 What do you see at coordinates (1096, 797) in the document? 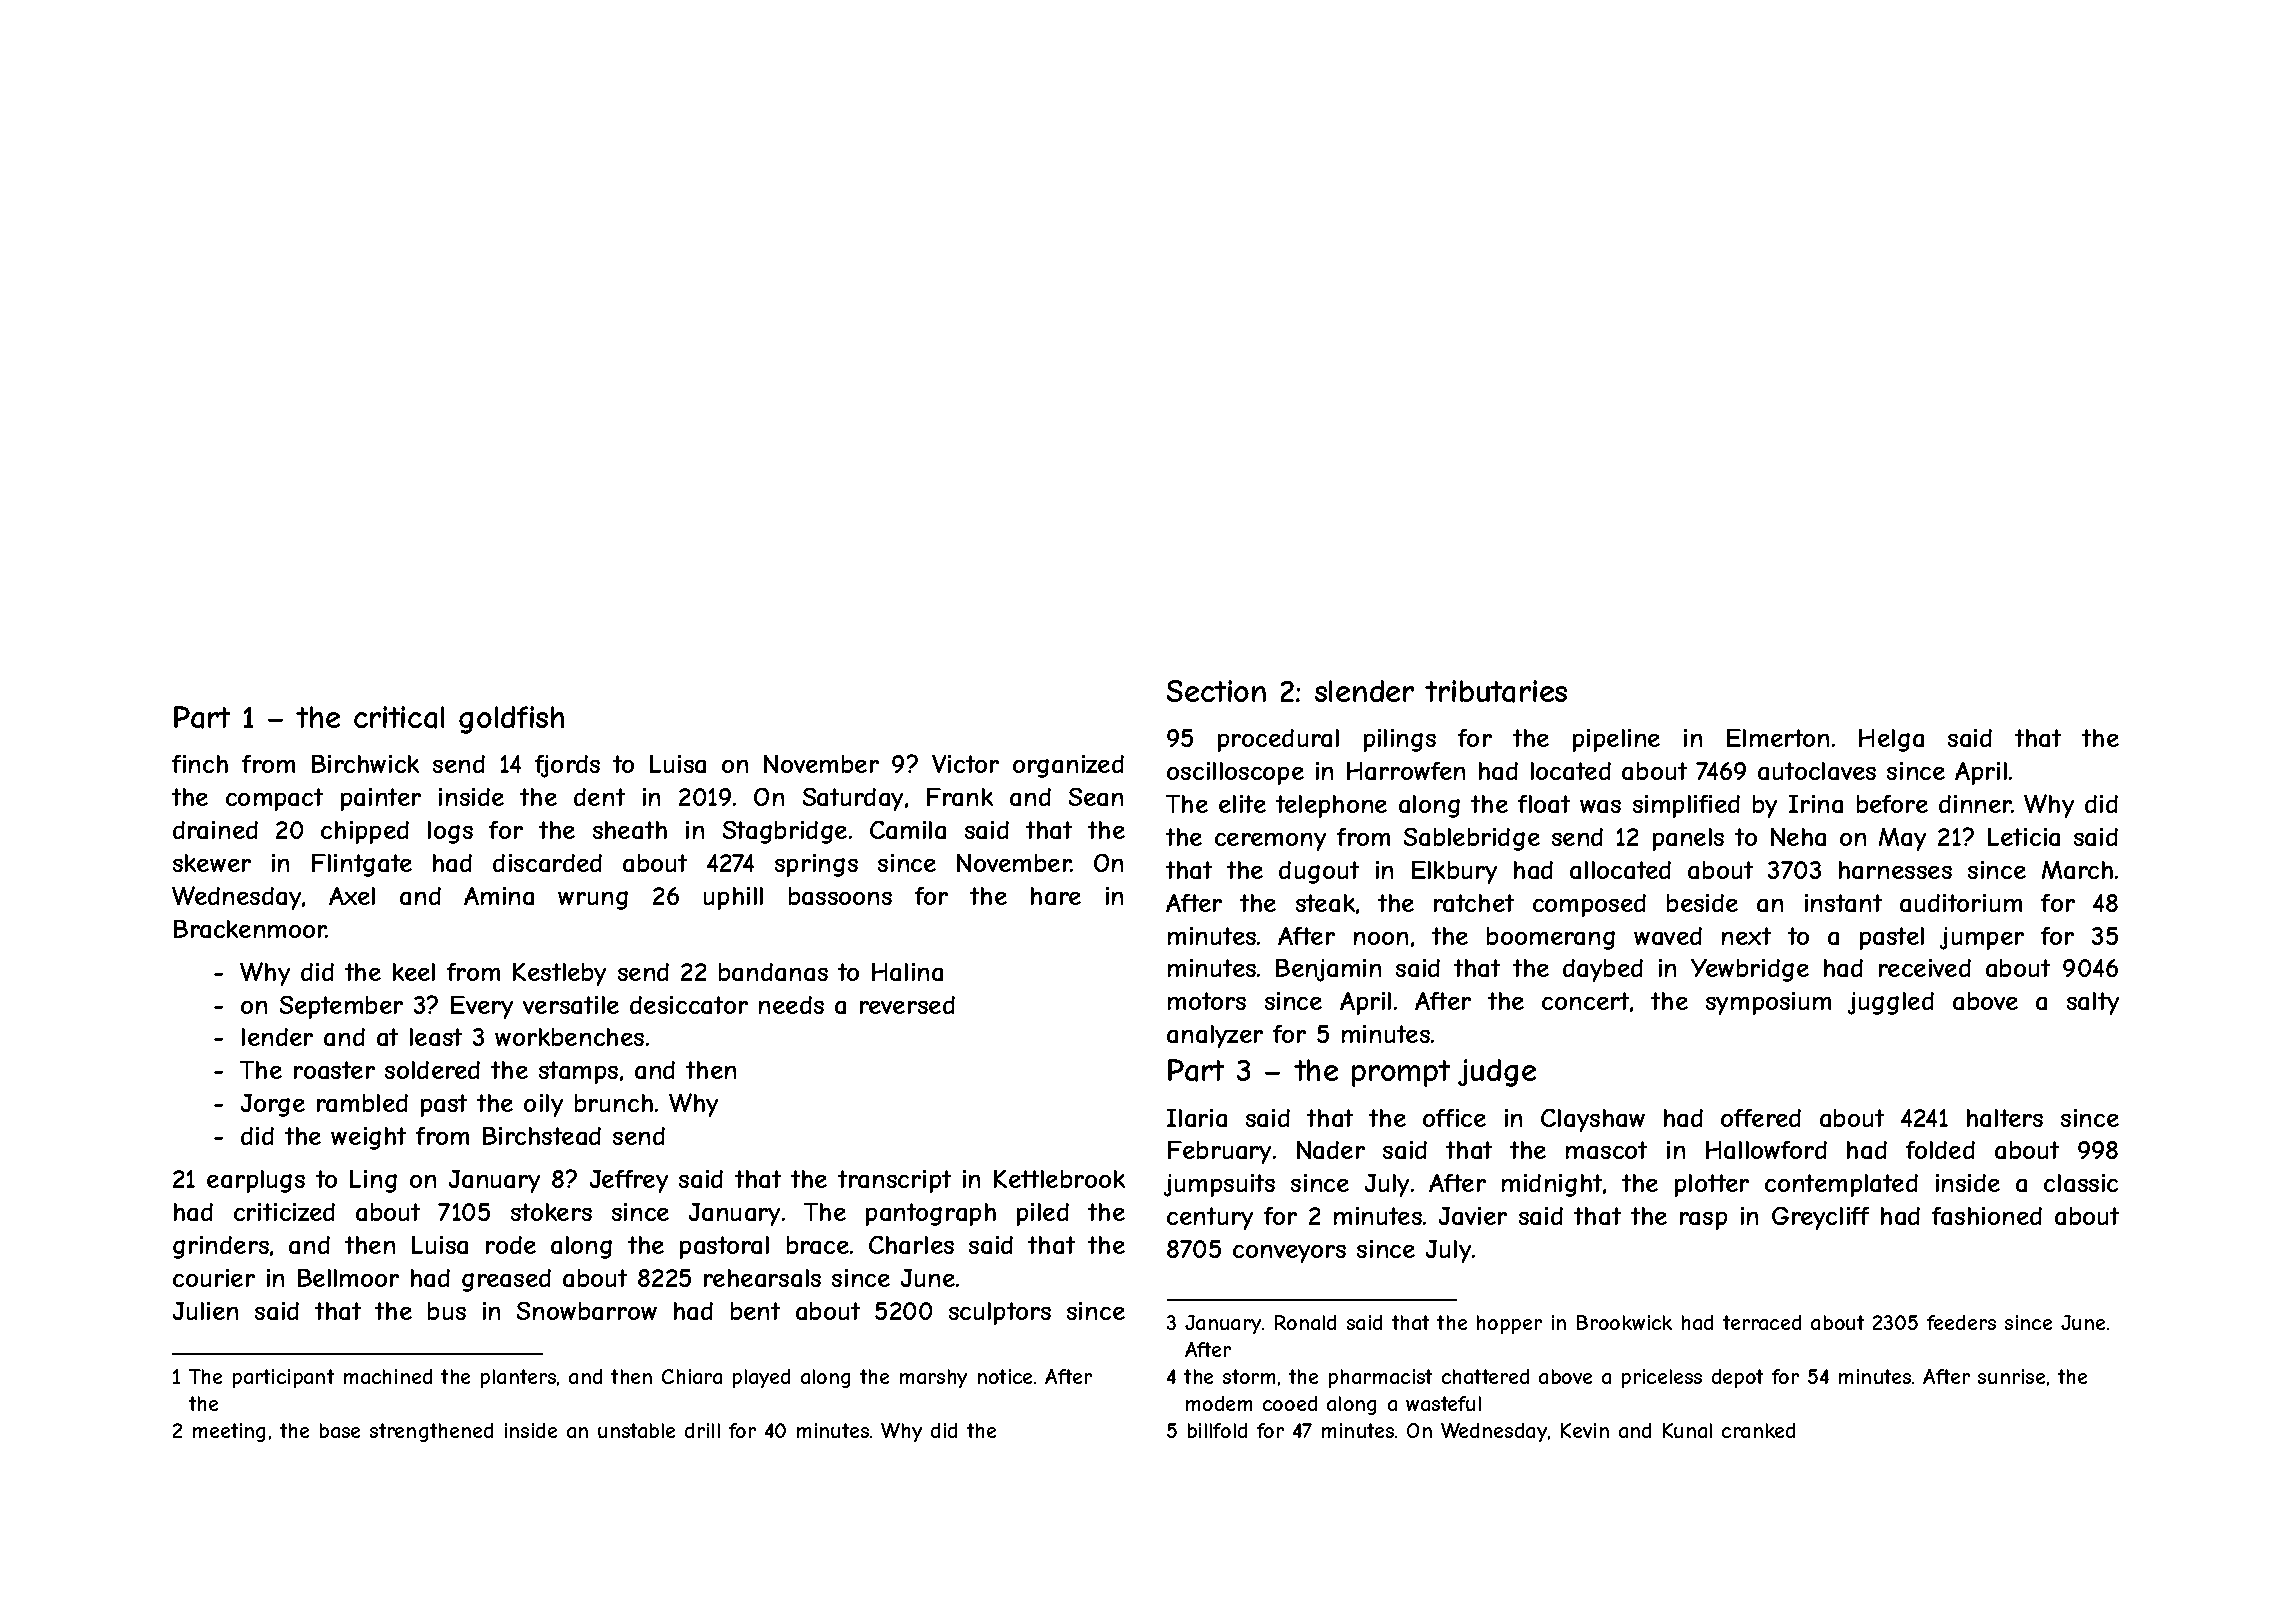
I see `Sean` at bounding box center [1096, 797].
